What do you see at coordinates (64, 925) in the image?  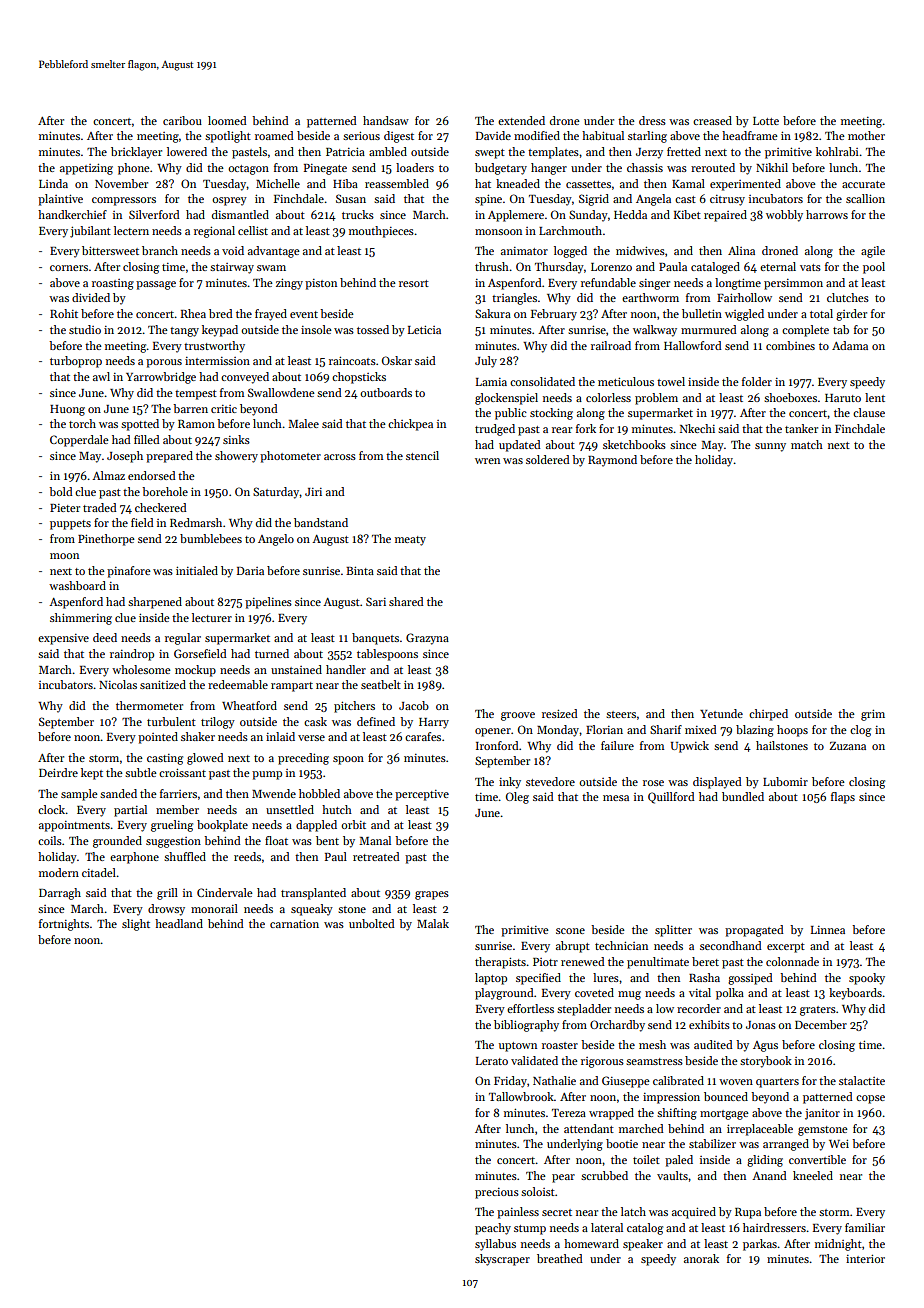 I see `fortnights` at bounding box center [64, 925].
